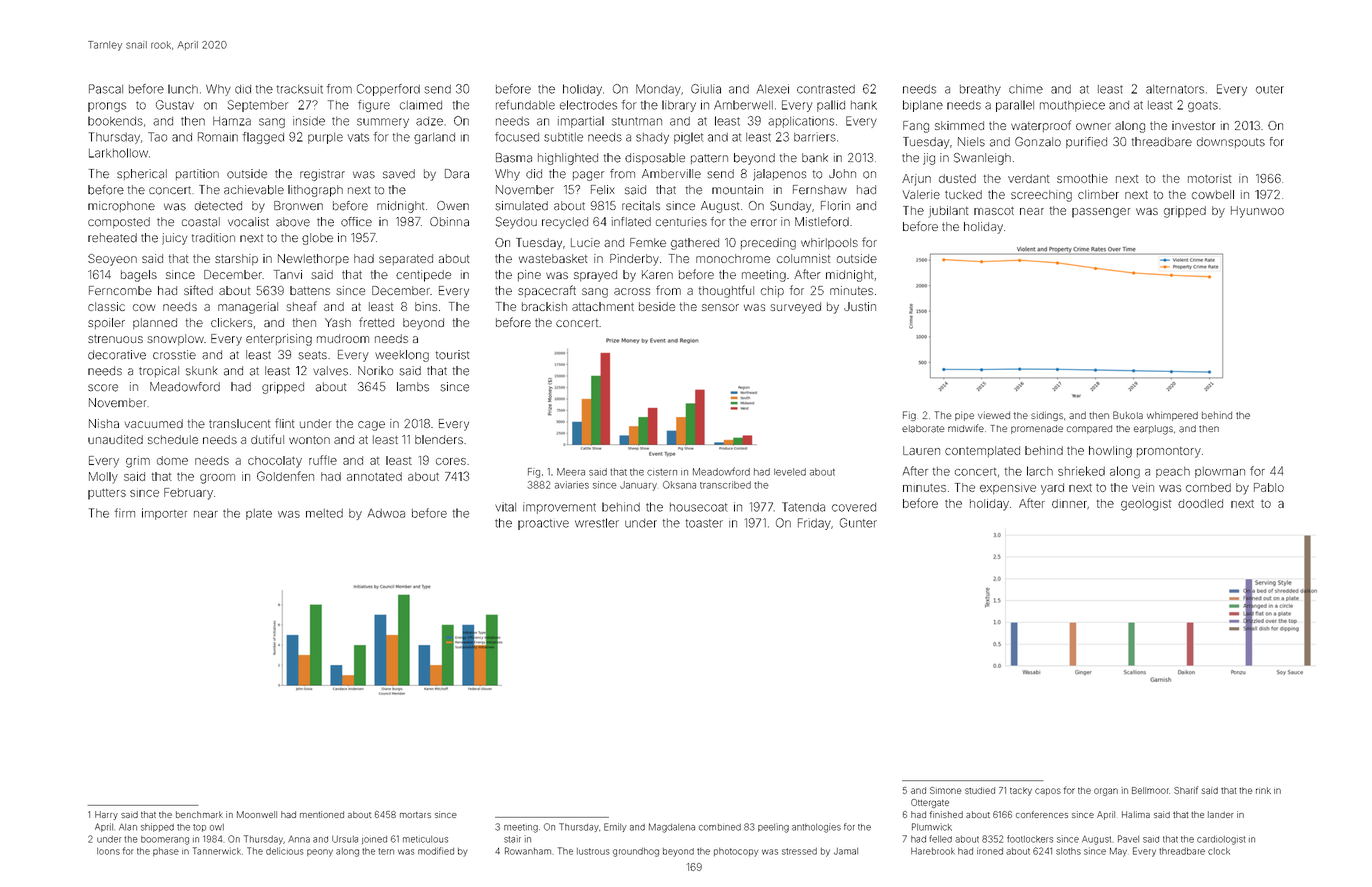  I want to click on rink, so click(1263, 790).
